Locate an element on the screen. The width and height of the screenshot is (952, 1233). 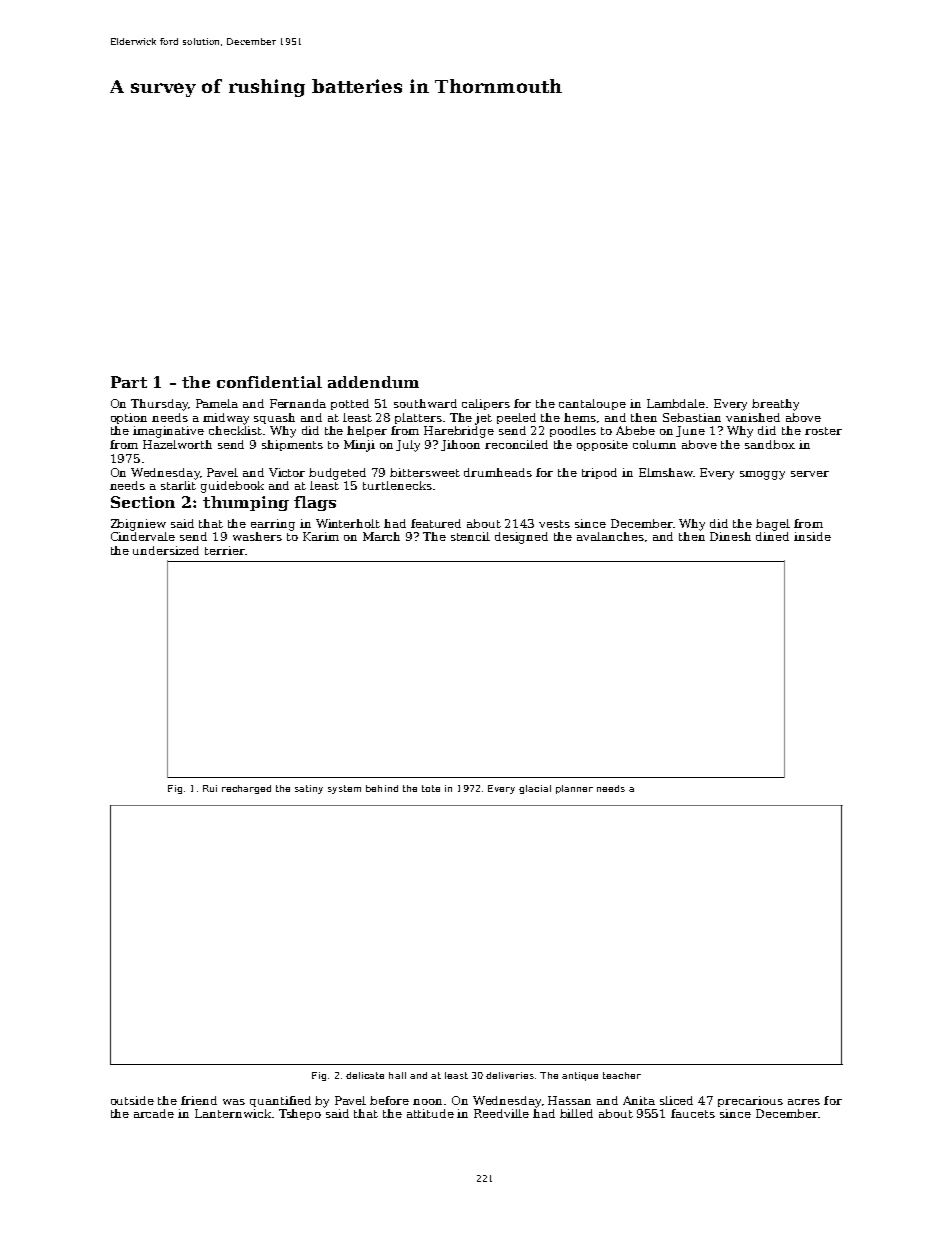
glacial is located at coordinates (535, 789).
